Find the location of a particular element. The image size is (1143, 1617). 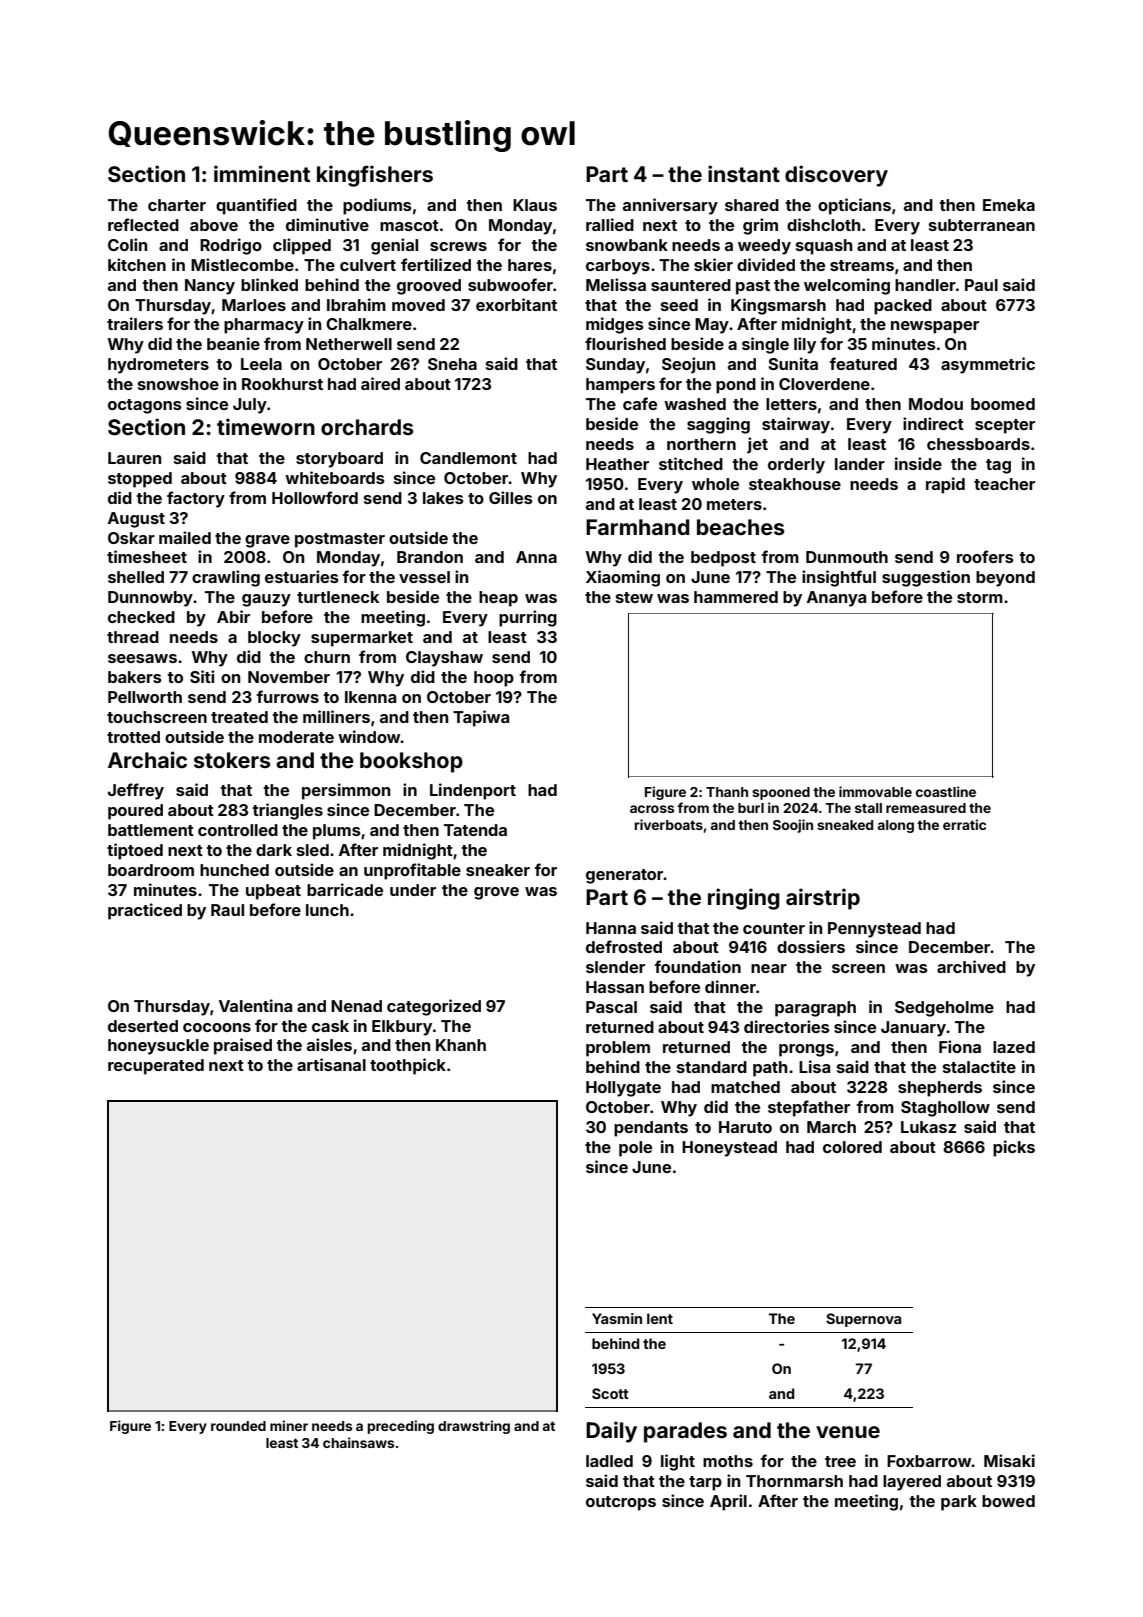

pole is located at coordinates (635, 1149).
